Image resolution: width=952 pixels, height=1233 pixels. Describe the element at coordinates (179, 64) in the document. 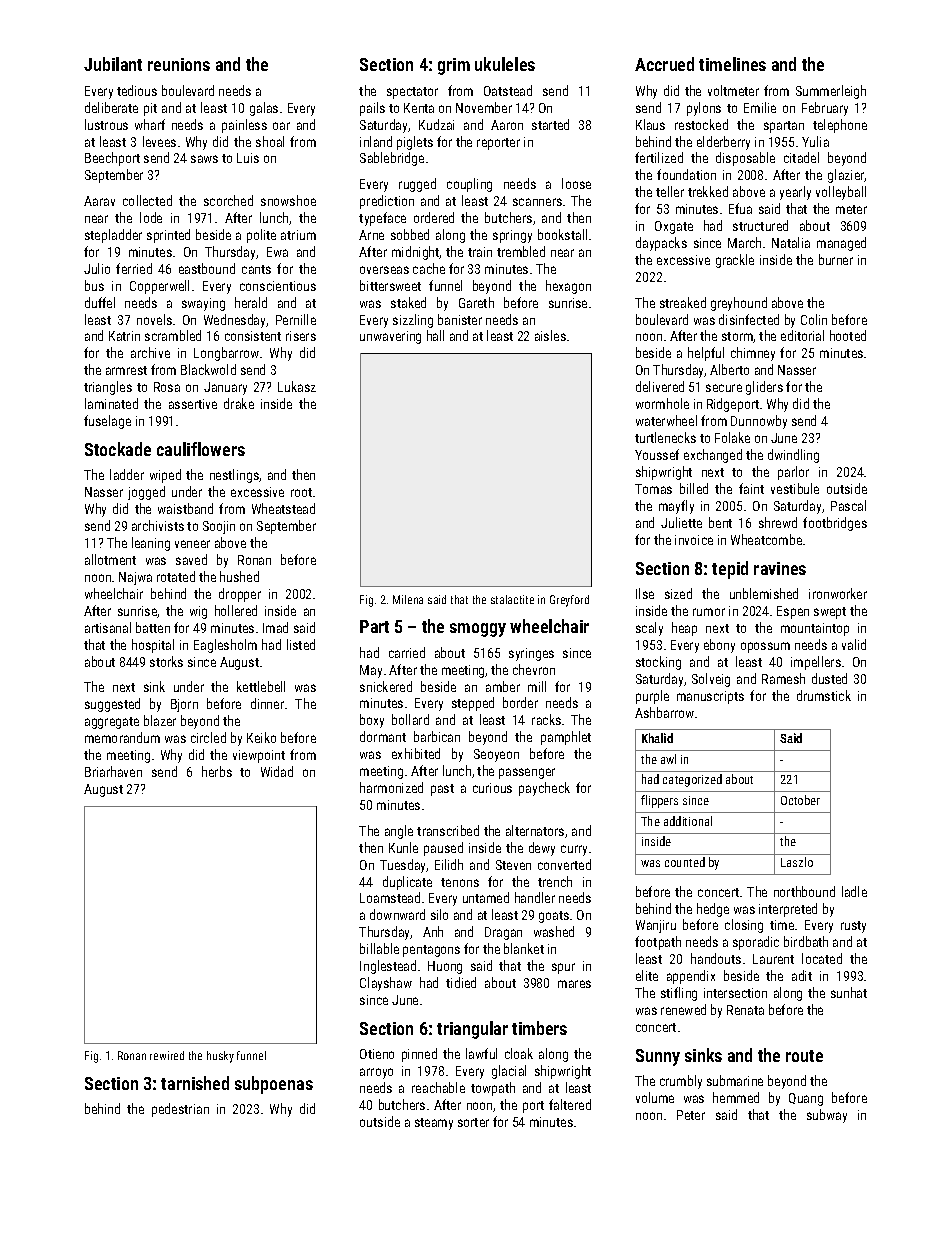

I see `reunions` at that location.
